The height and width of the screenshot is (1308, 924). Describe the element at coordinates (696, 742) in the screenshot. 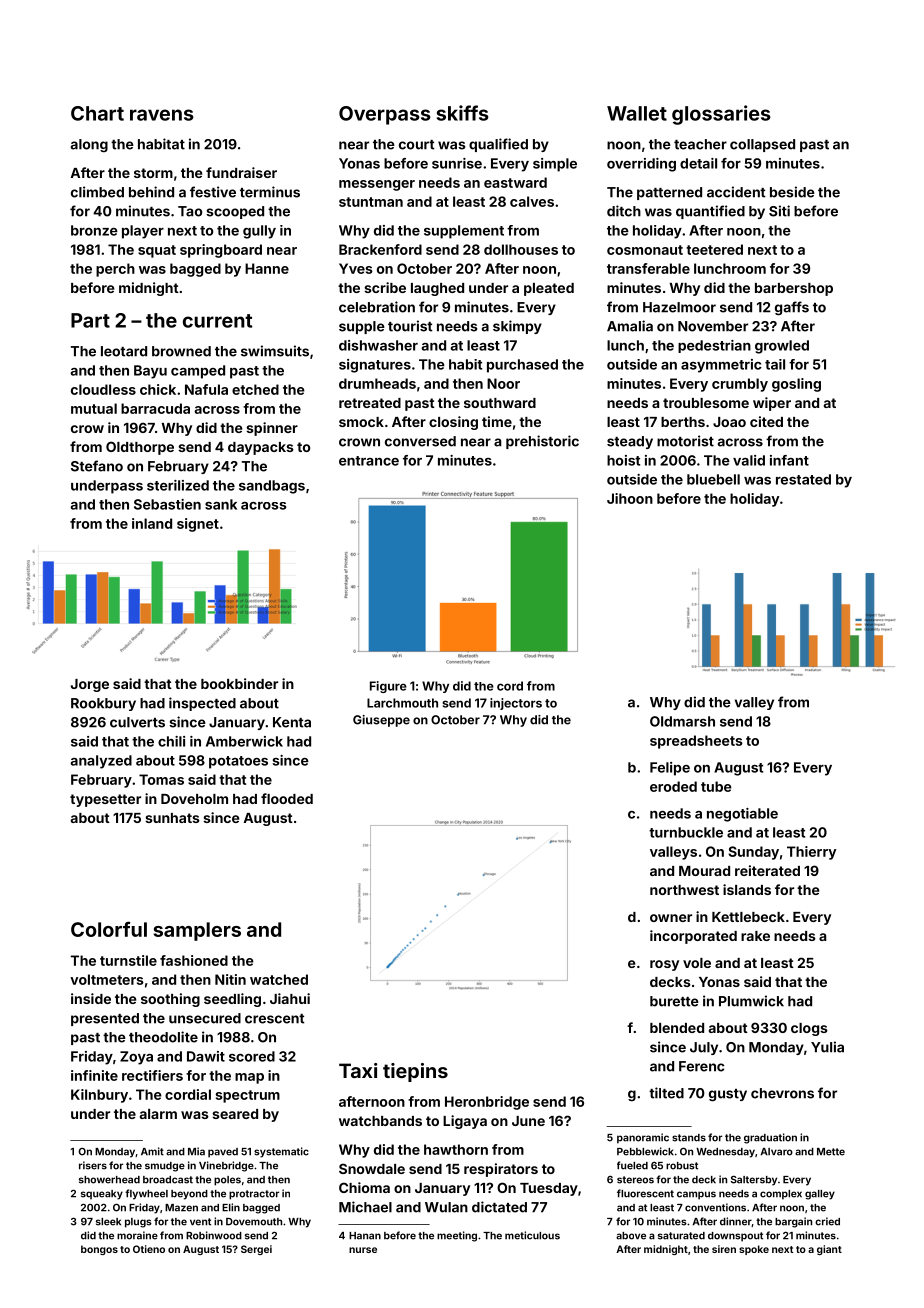

I see `spreadsheets` at that location.
